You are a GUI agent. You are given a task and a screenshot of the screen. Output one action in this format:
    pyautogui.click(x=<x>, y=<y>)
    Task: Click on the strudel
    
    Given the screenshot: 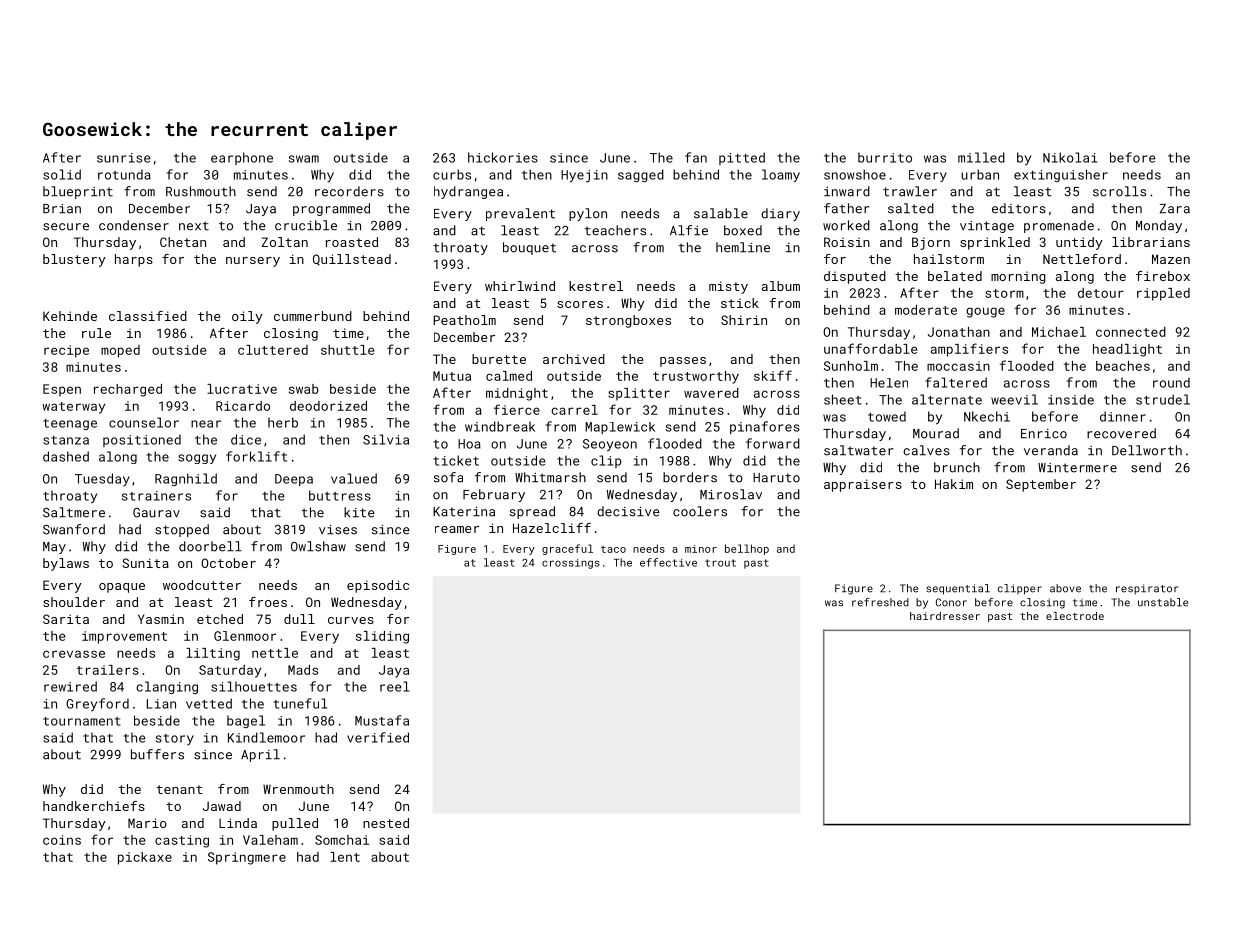 What is the action you would take?
    pyautogui.click(x=1163, y=399)
